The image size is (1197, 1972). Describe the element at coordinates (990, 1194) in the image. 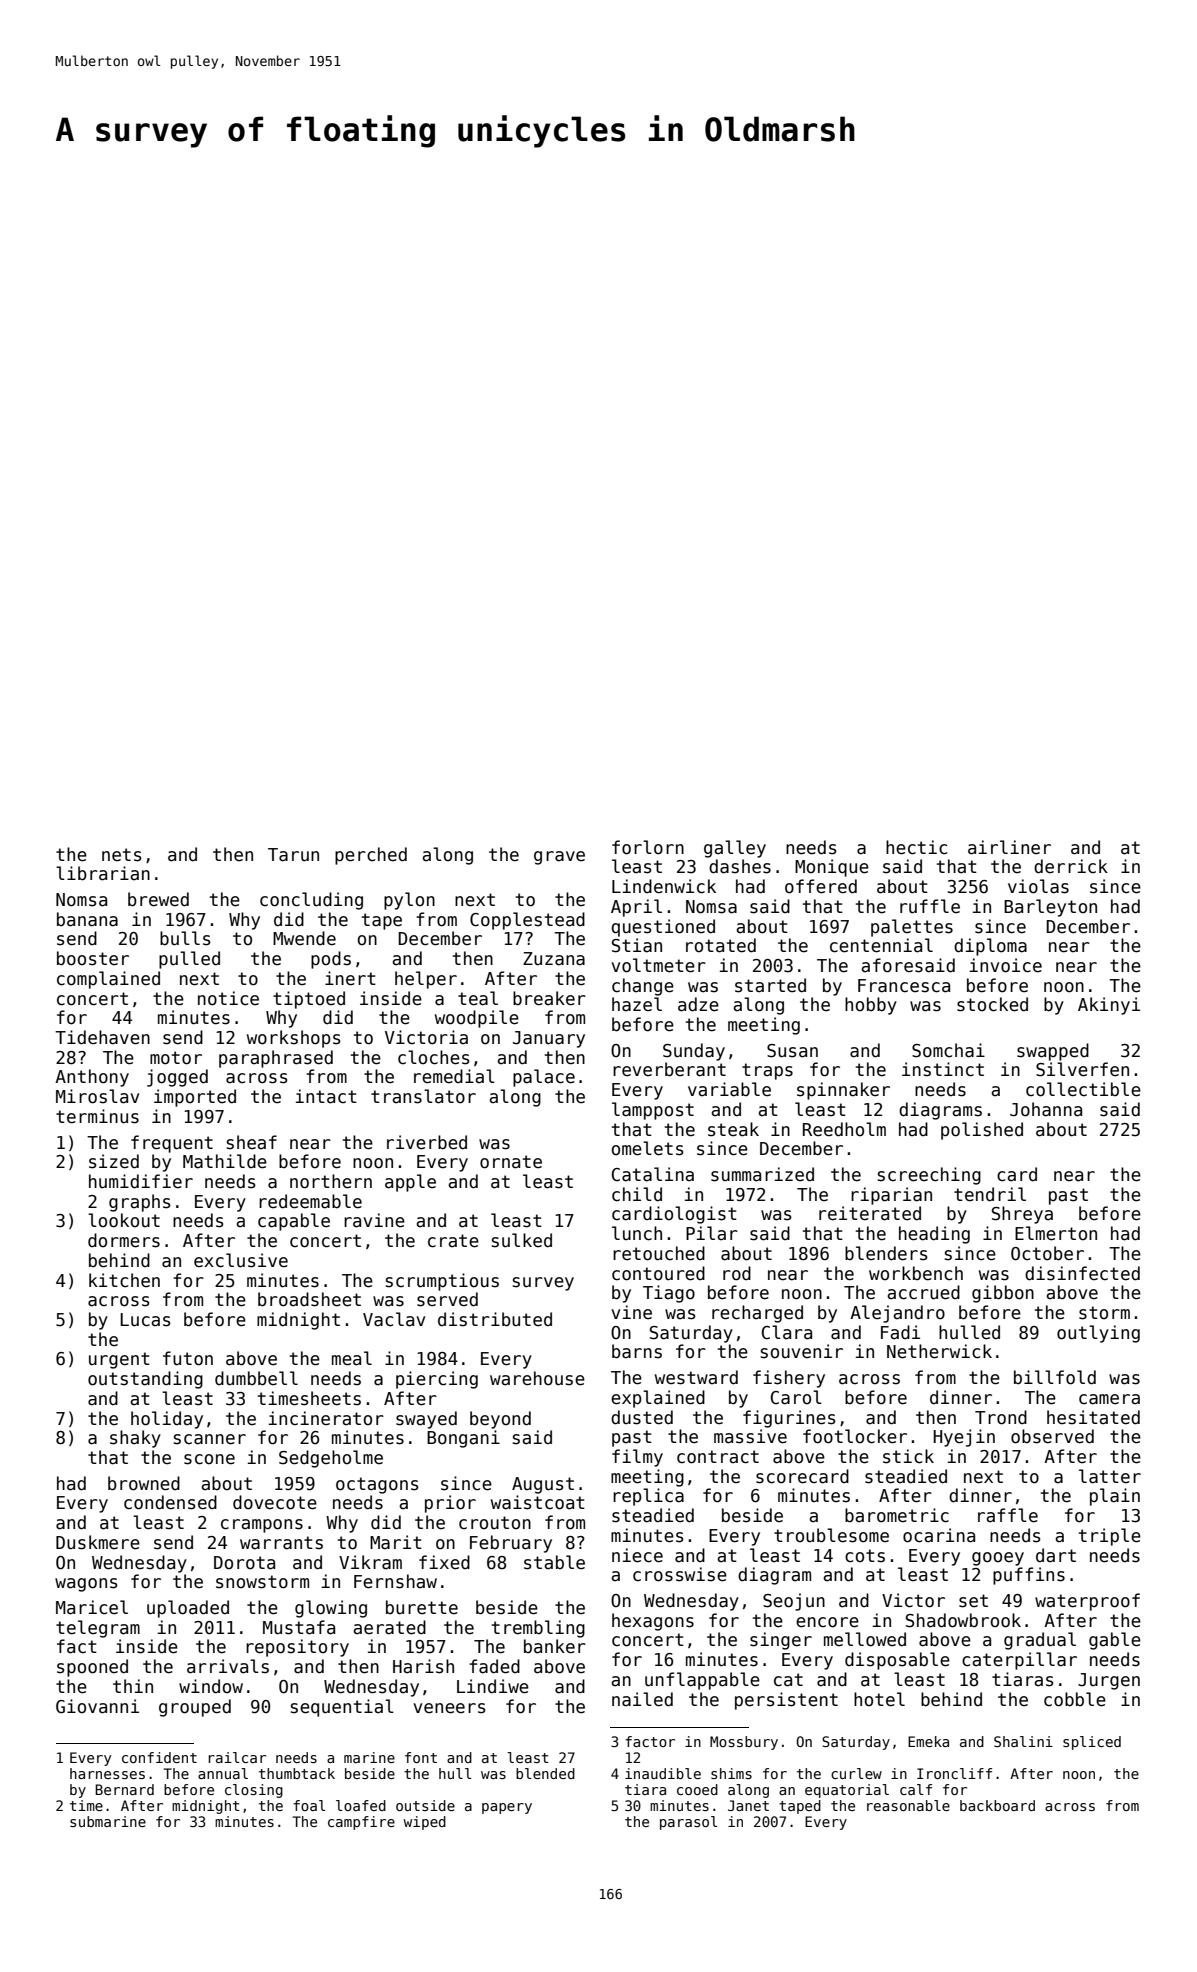

I see `tendril` at that location.
